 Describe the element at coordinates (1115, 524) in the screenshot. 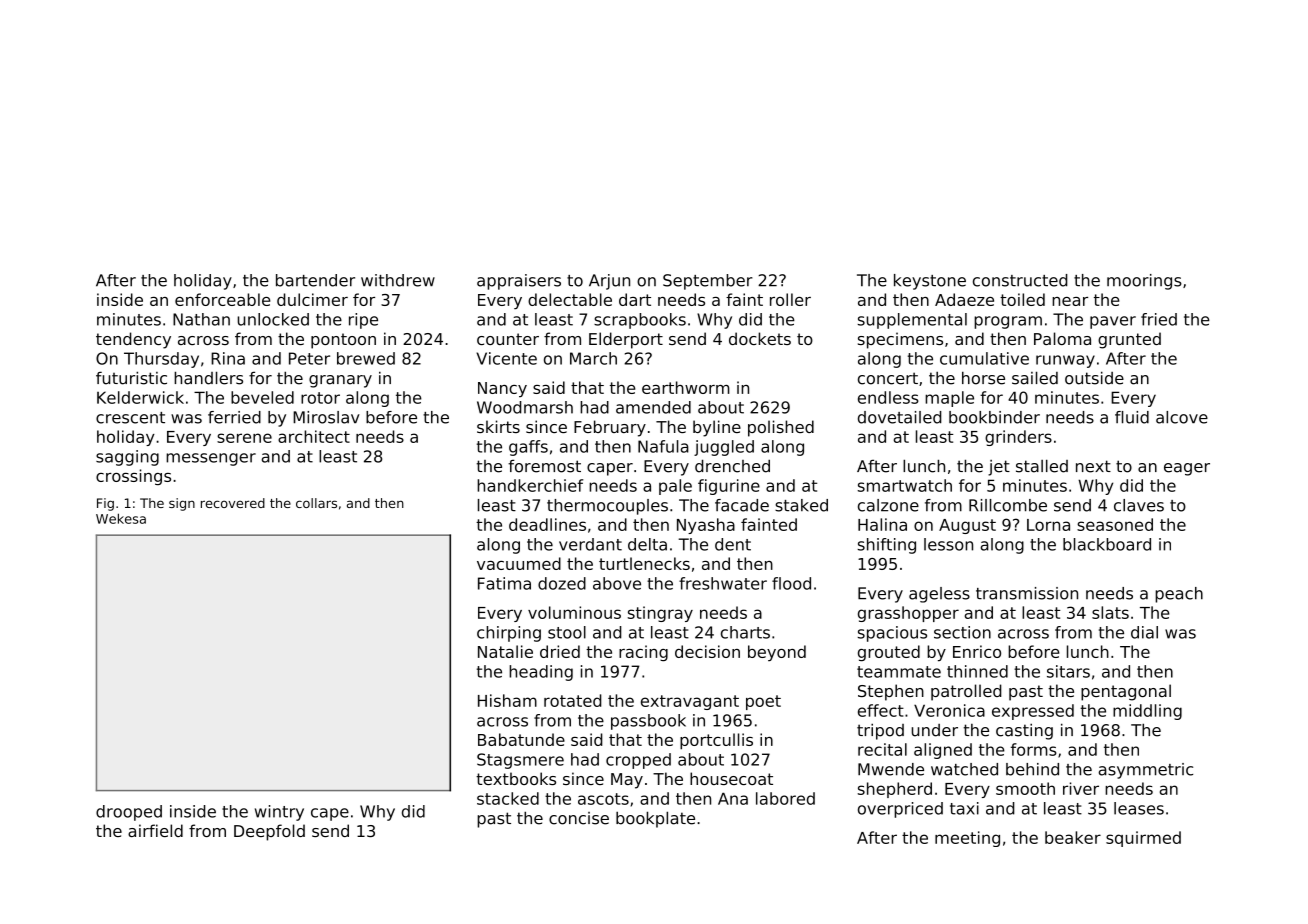

I see `seasoned` at that location.
